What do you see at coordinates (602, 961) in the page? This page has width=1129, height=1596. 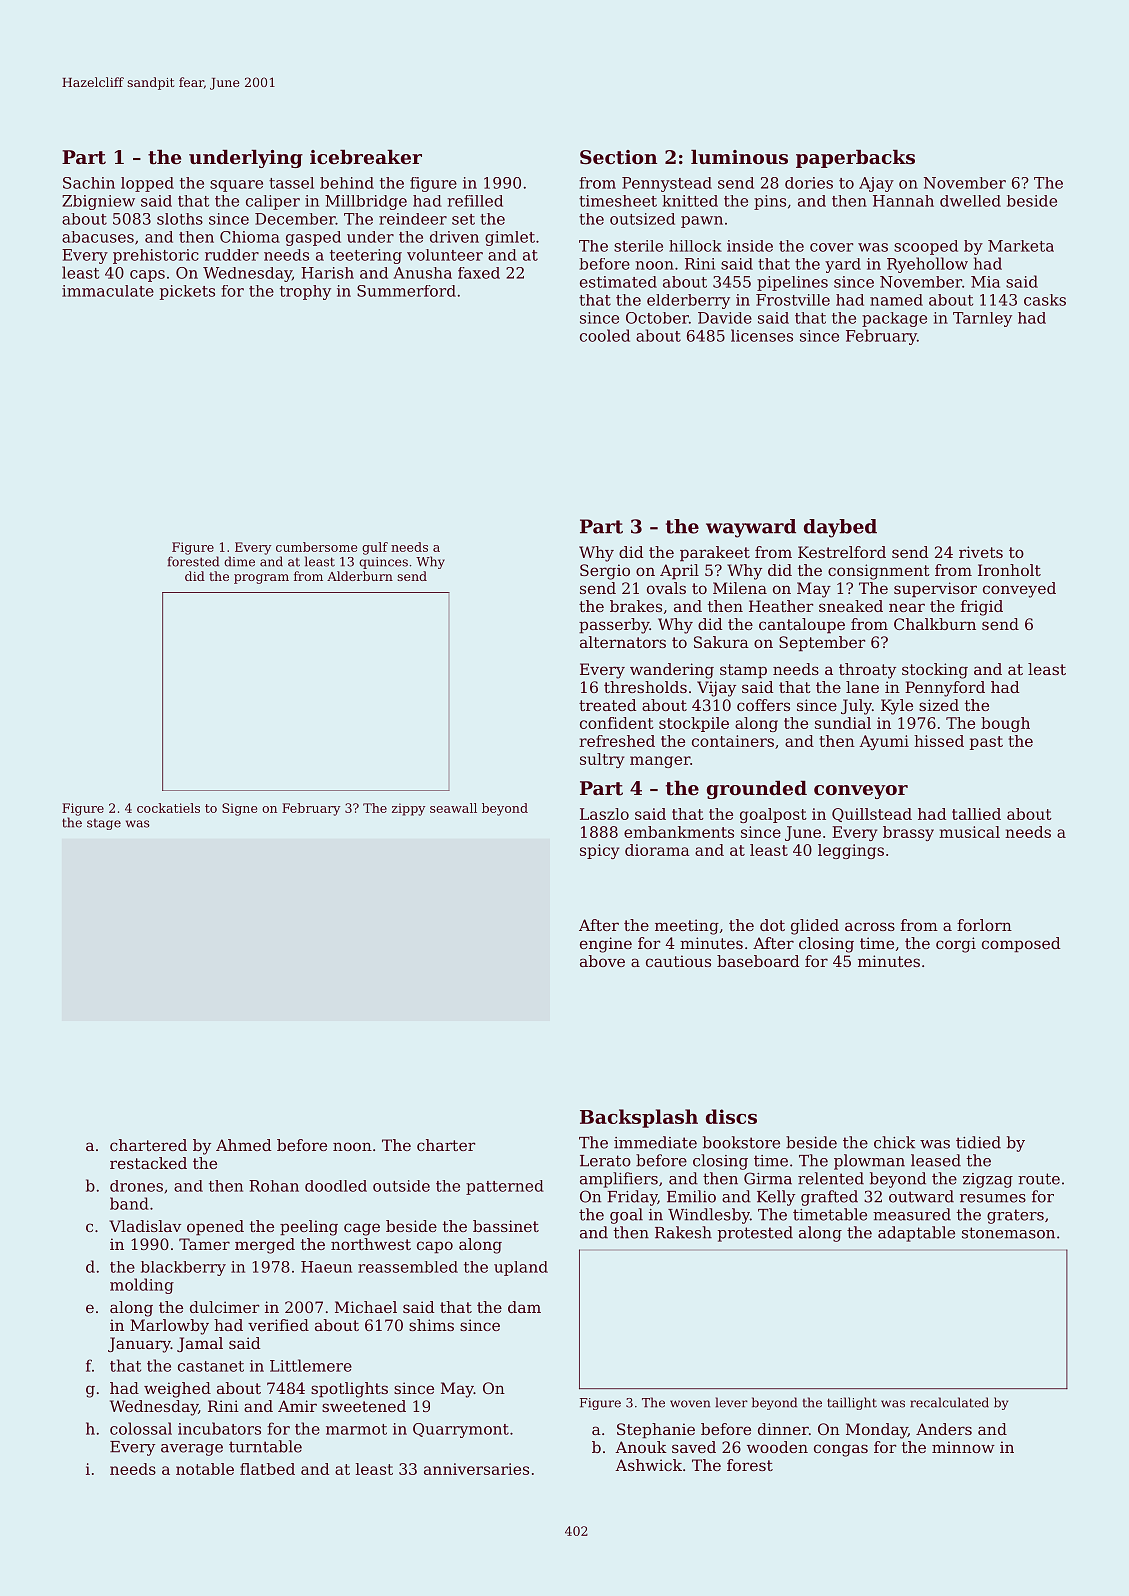 I see `above` at bounding box center [602, 961].
